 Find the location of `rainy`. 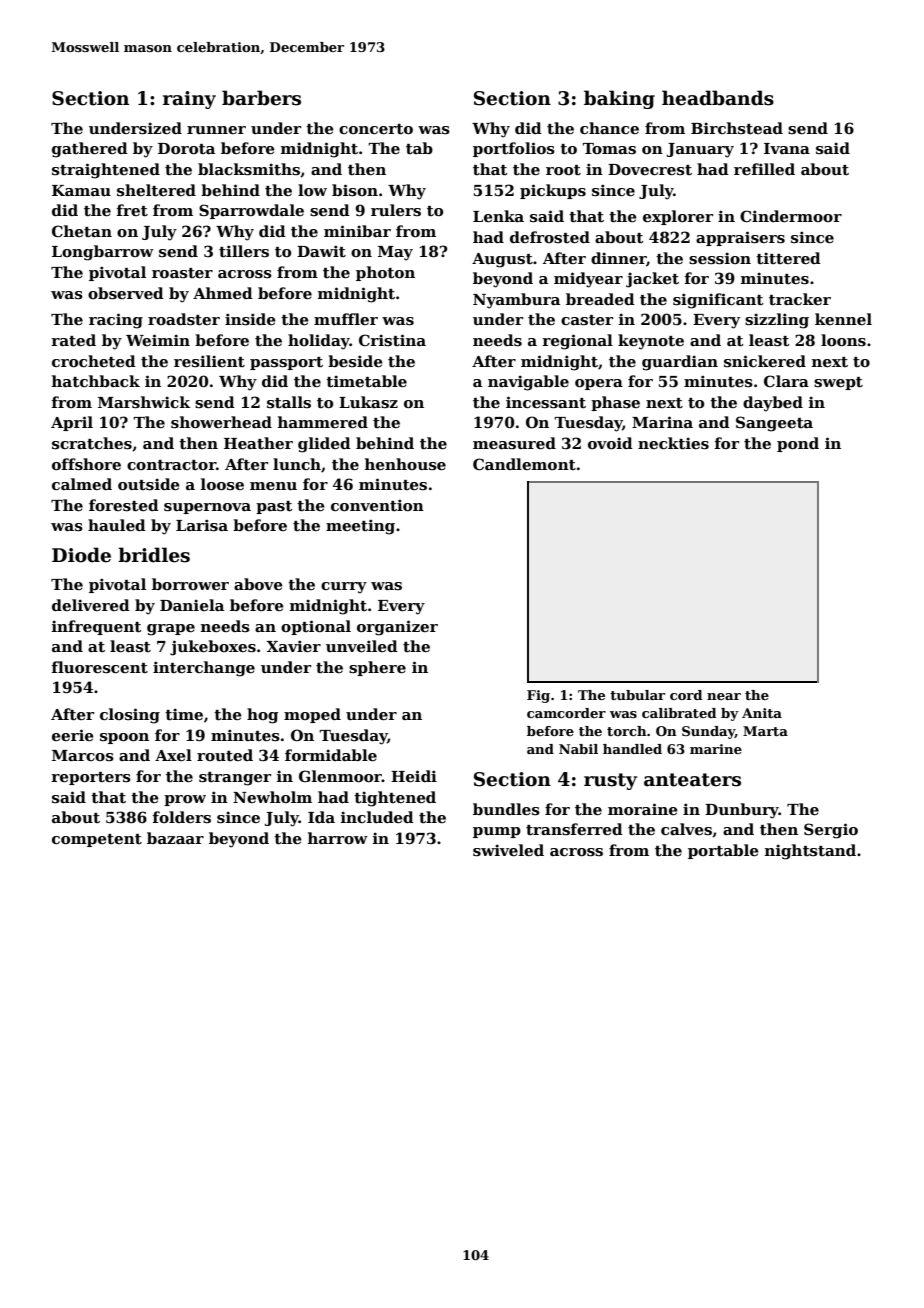

rainy is located at coordinates (189, 100).
